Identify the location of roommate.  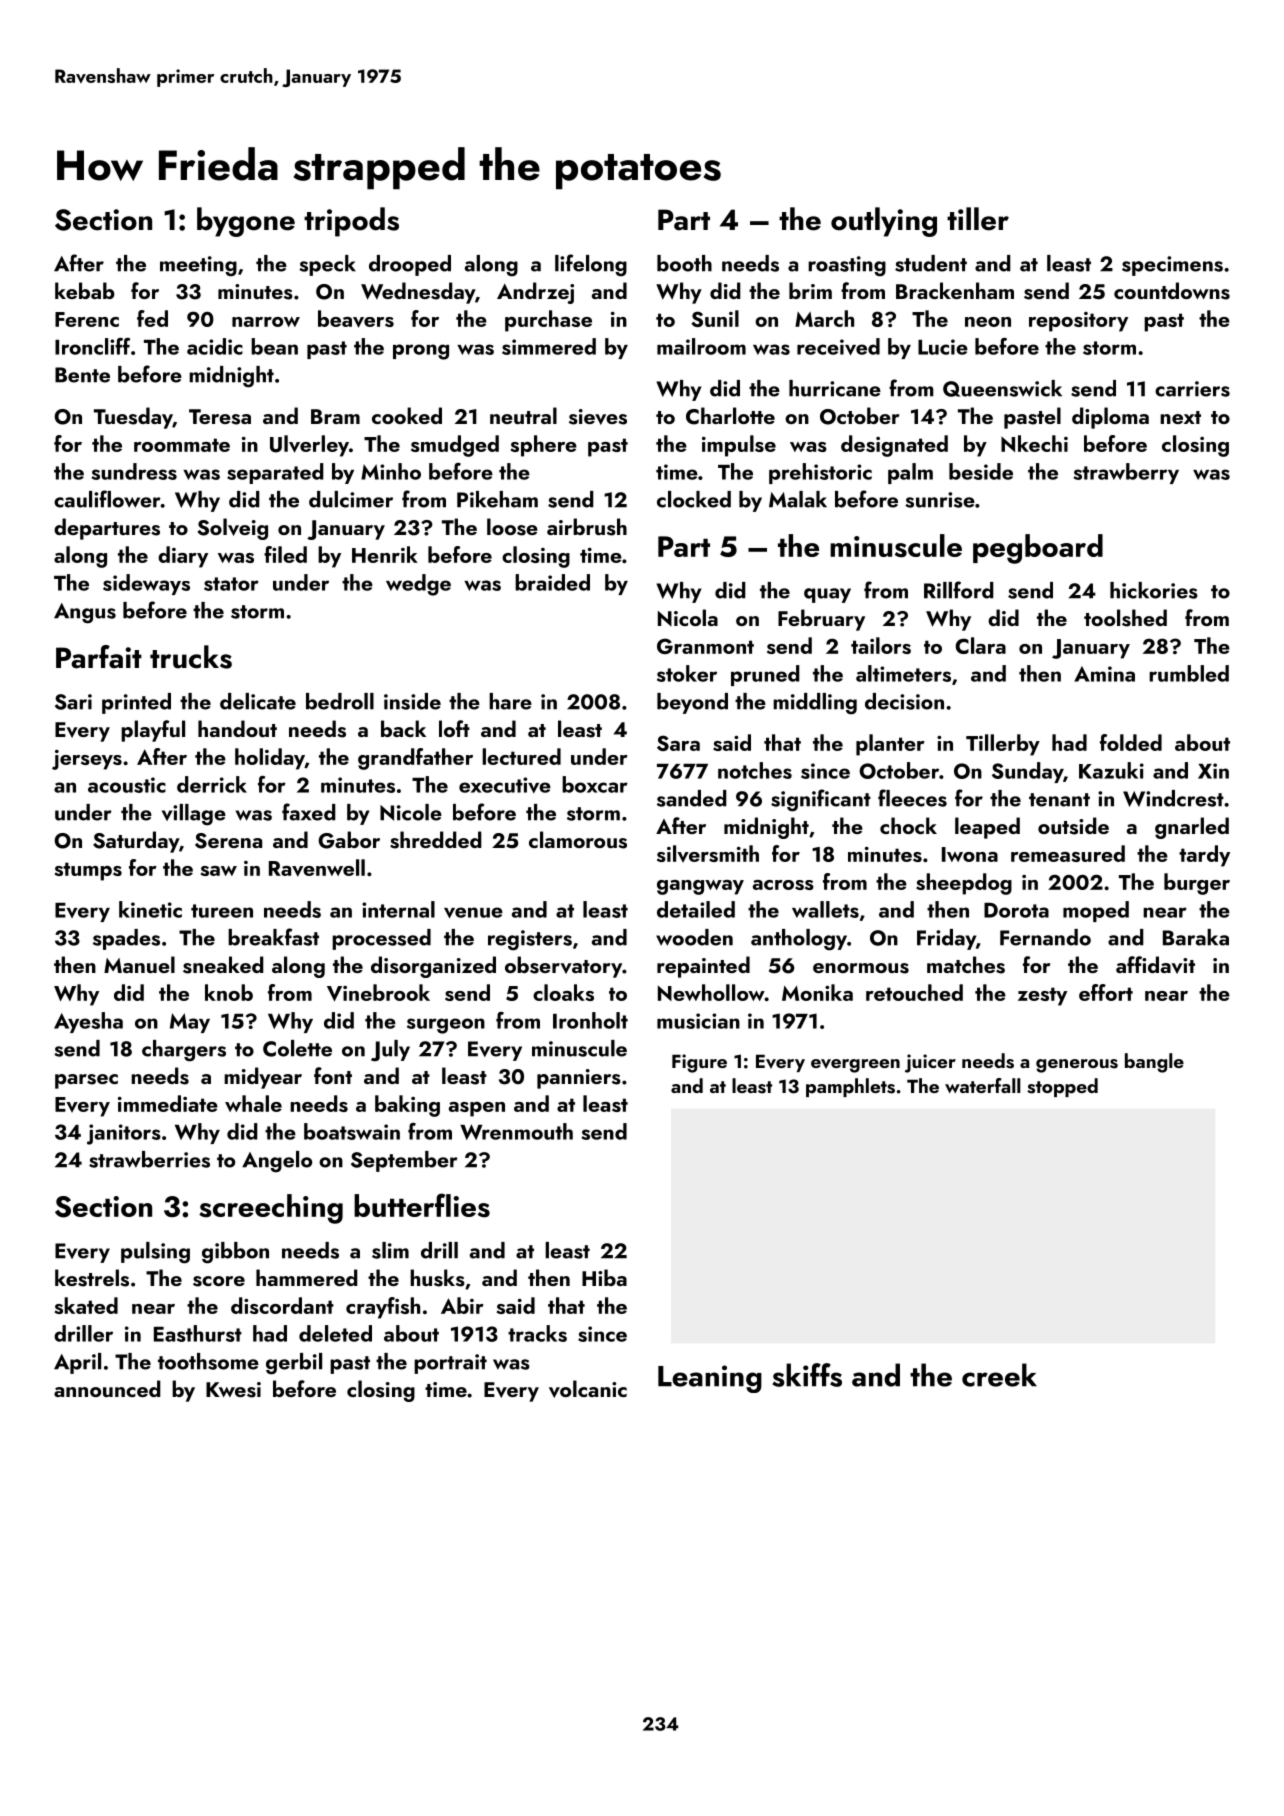
(182, 445).
